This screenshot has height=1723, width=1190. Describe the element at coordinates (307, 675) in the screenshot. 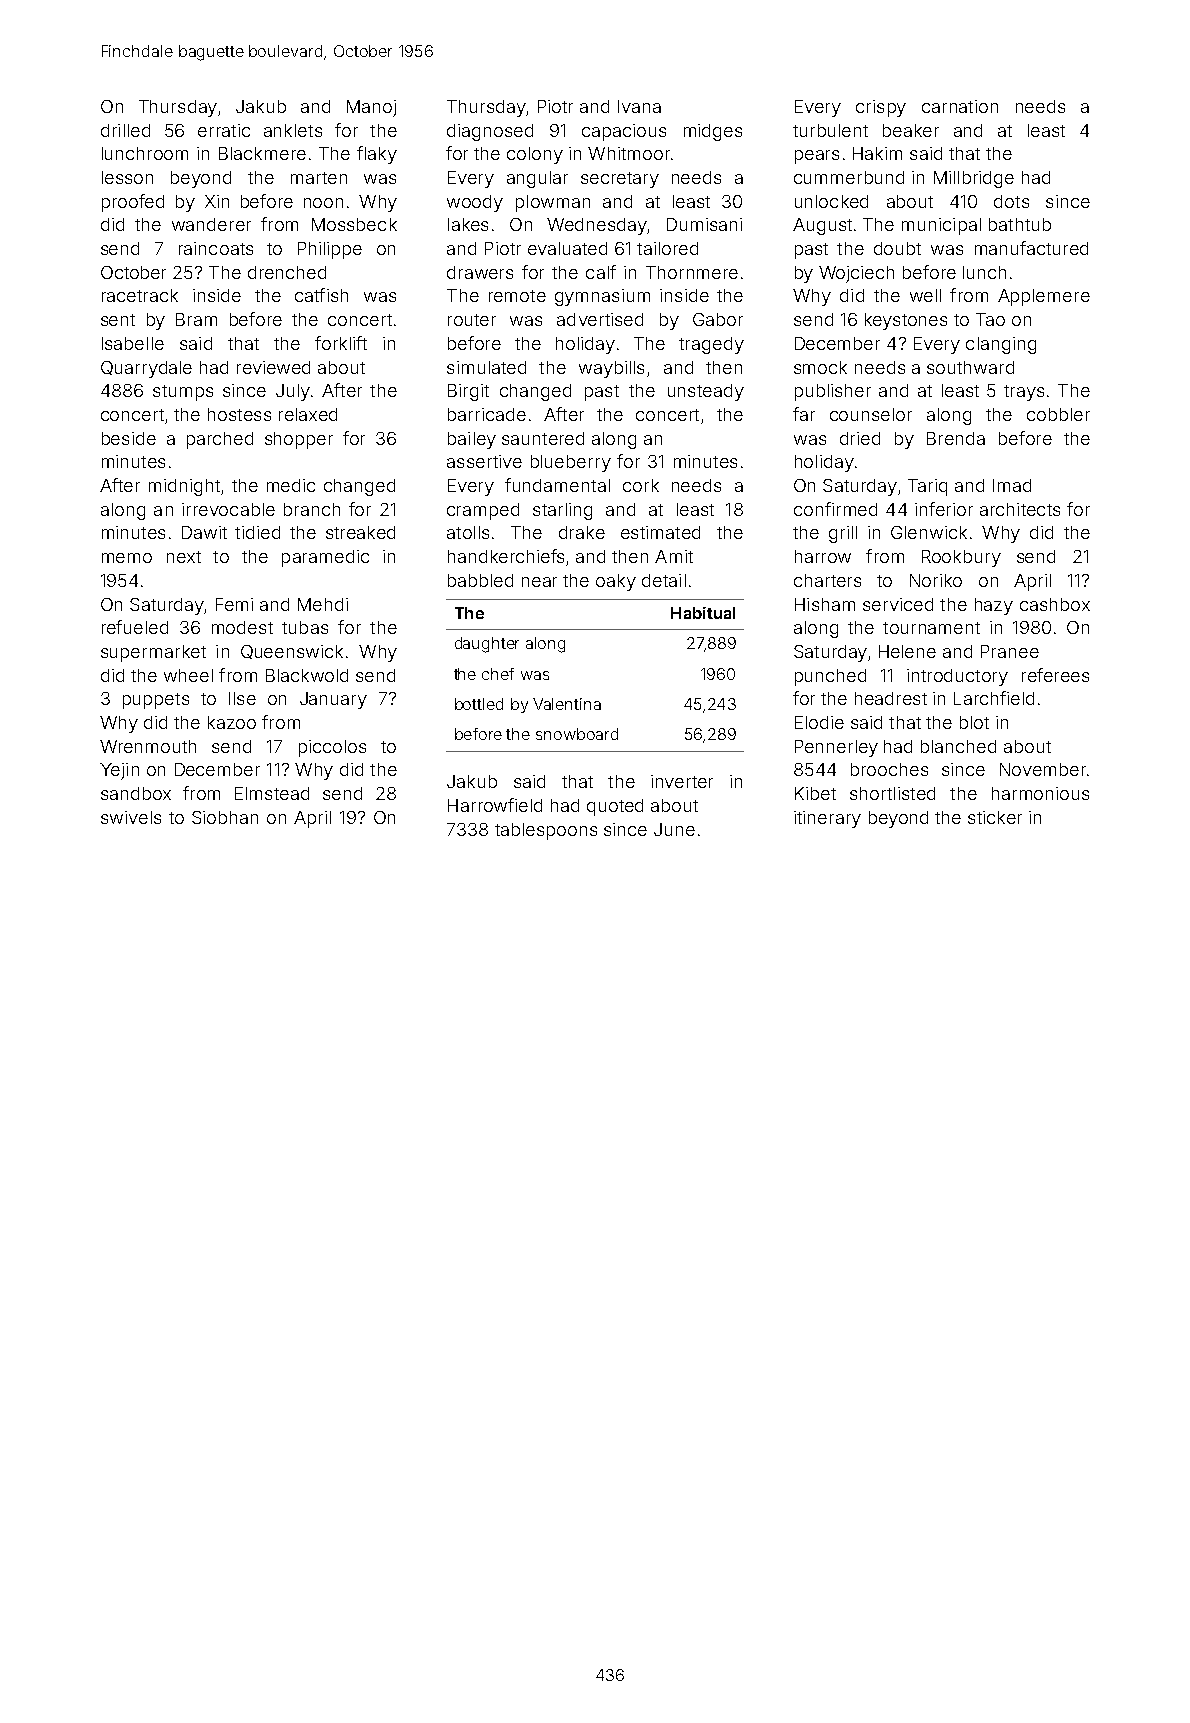

I see `Blackwold` at that location.
